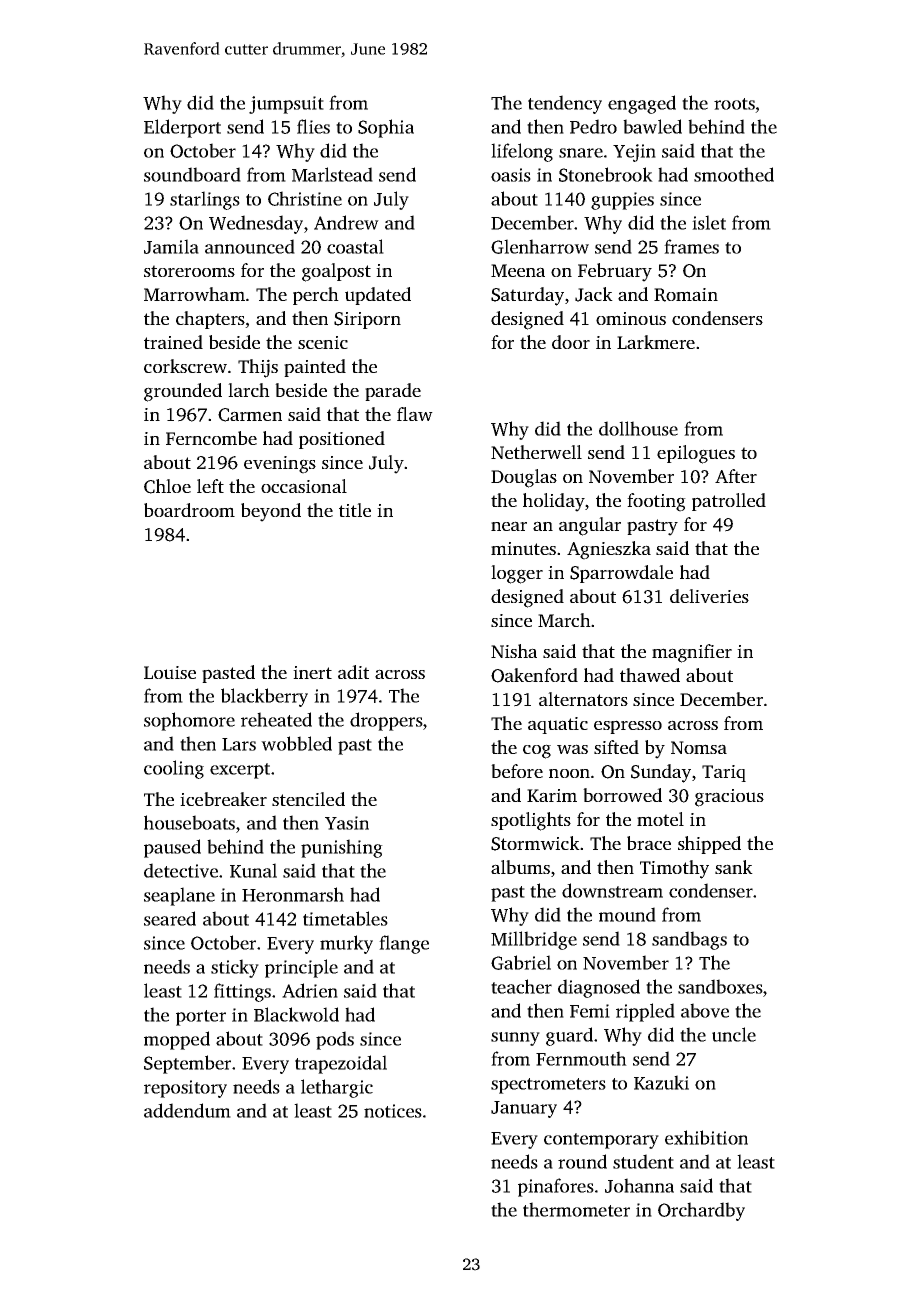 This screenshot has width=924, height=1311. What do you see at coordinates (182, 128) in the screenshot?
I see `Elderport` at bounding box center [182, 128].
